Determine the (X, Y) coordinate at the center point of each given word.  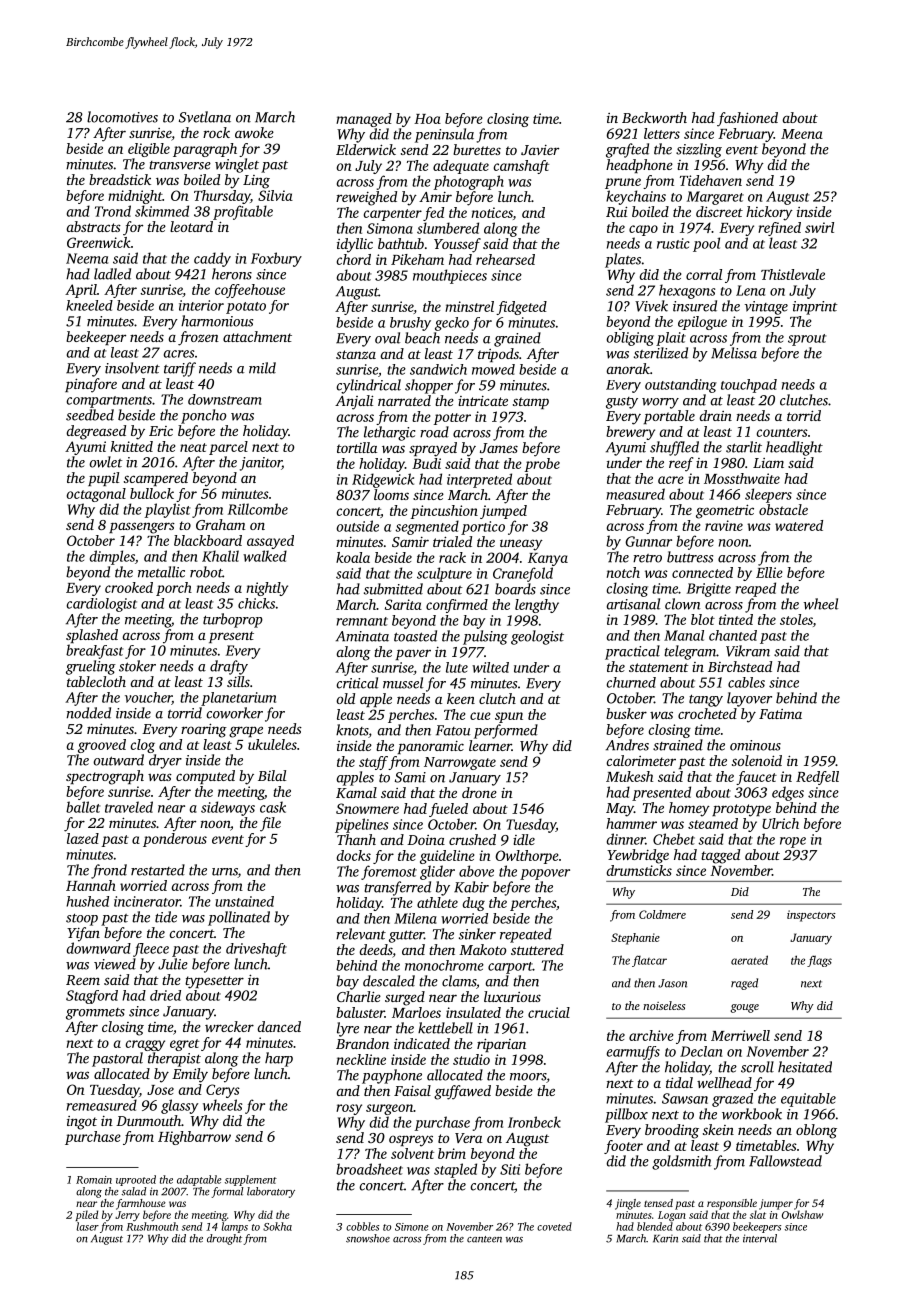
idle (524, 839)
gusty (622, 403)
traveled (129, 807)
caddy (212, 259)
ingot (82, 1123)
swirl (819, 227)
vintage (766, 308)
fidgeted (521, 308)
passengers (142, 528)
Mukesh (629, 776)
